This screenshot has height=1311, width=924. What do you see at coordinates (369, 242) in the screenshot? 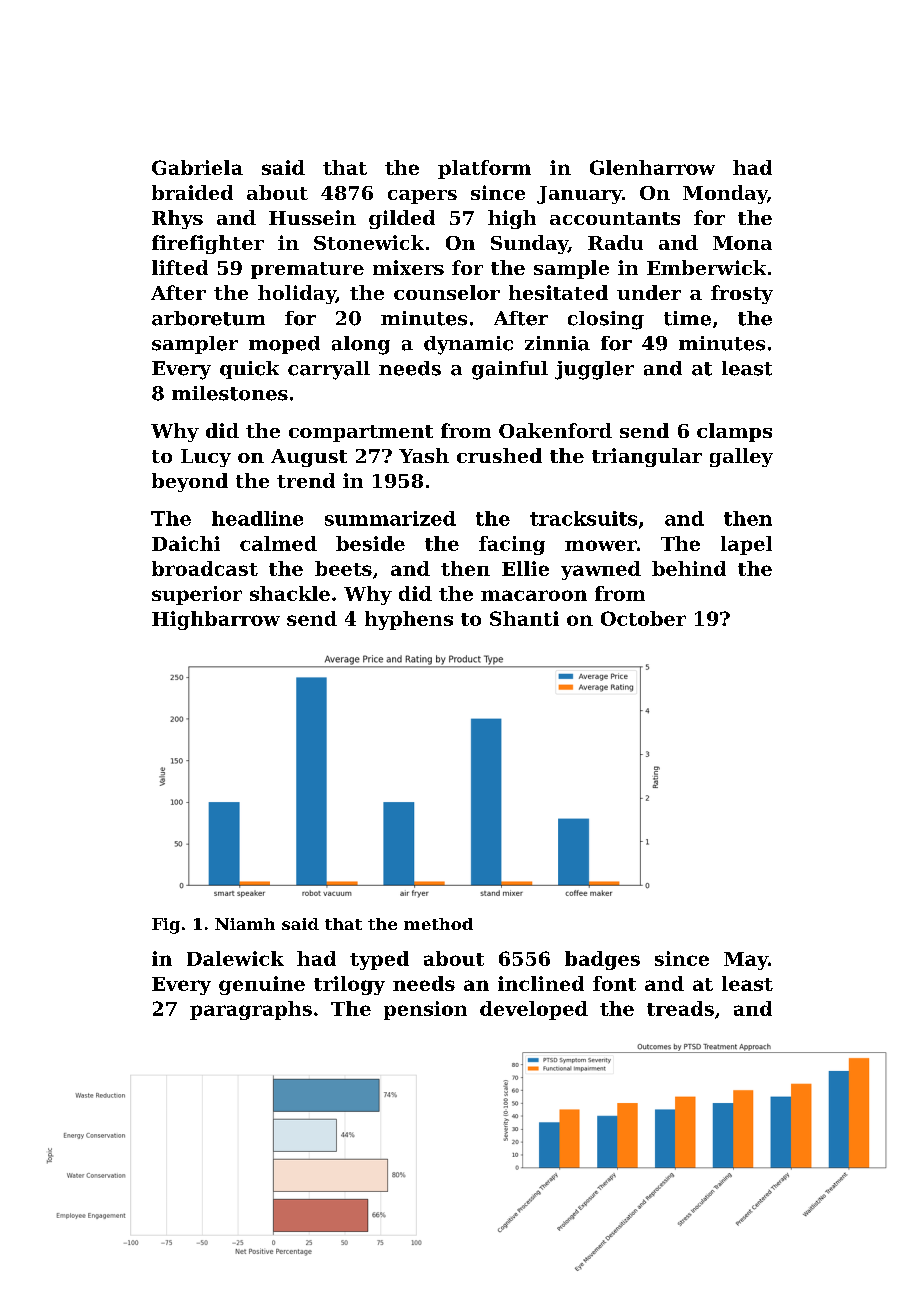
I see `Stonewick` at bounding box center [369, 242].
